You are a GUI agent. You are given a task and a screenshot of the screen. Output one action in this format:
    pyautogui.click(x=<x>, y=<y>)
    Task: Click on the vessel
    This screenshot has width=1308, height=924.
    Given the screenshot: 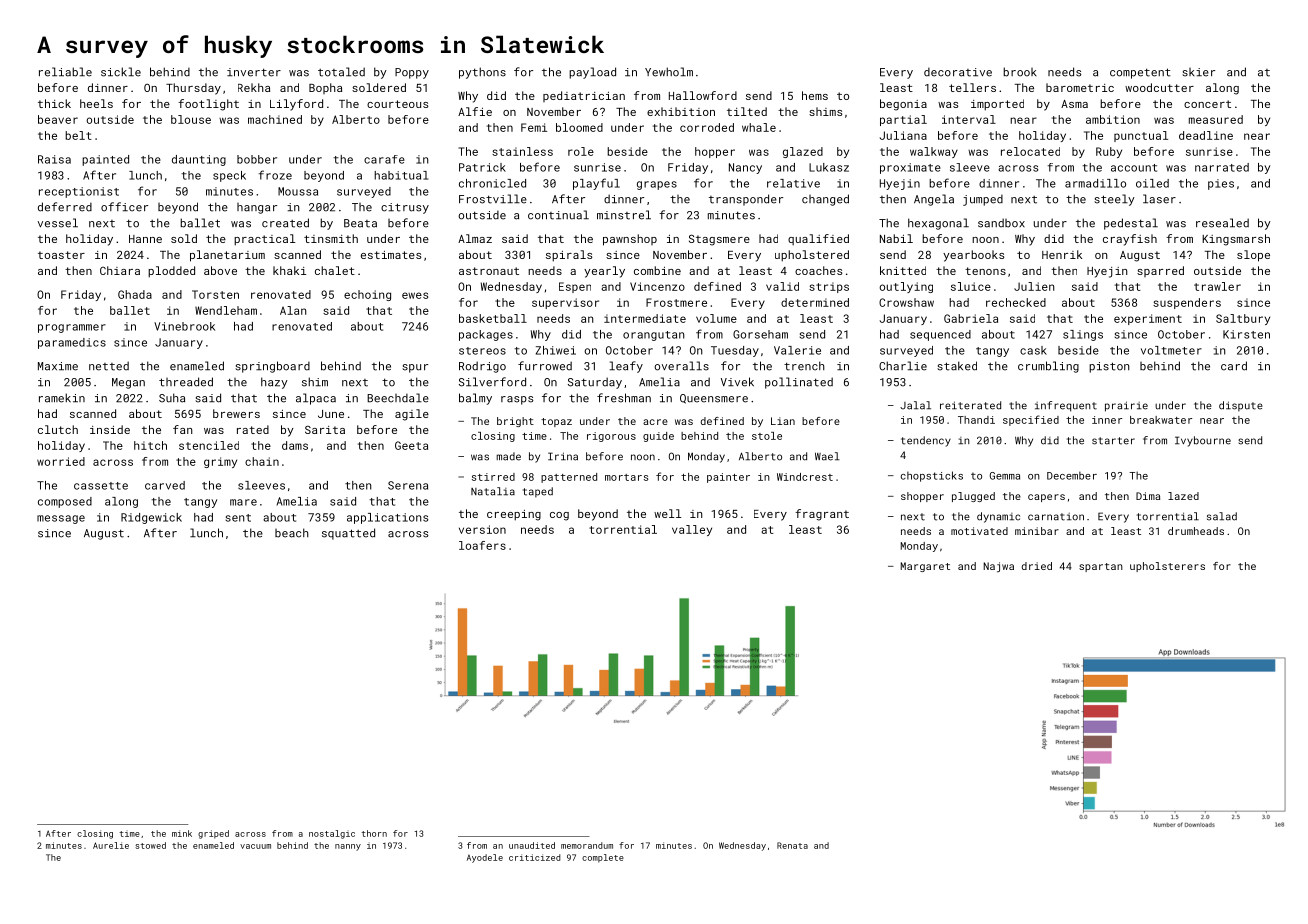 What is the action you would take?
    pyautogui.click(x=58, y=223)
